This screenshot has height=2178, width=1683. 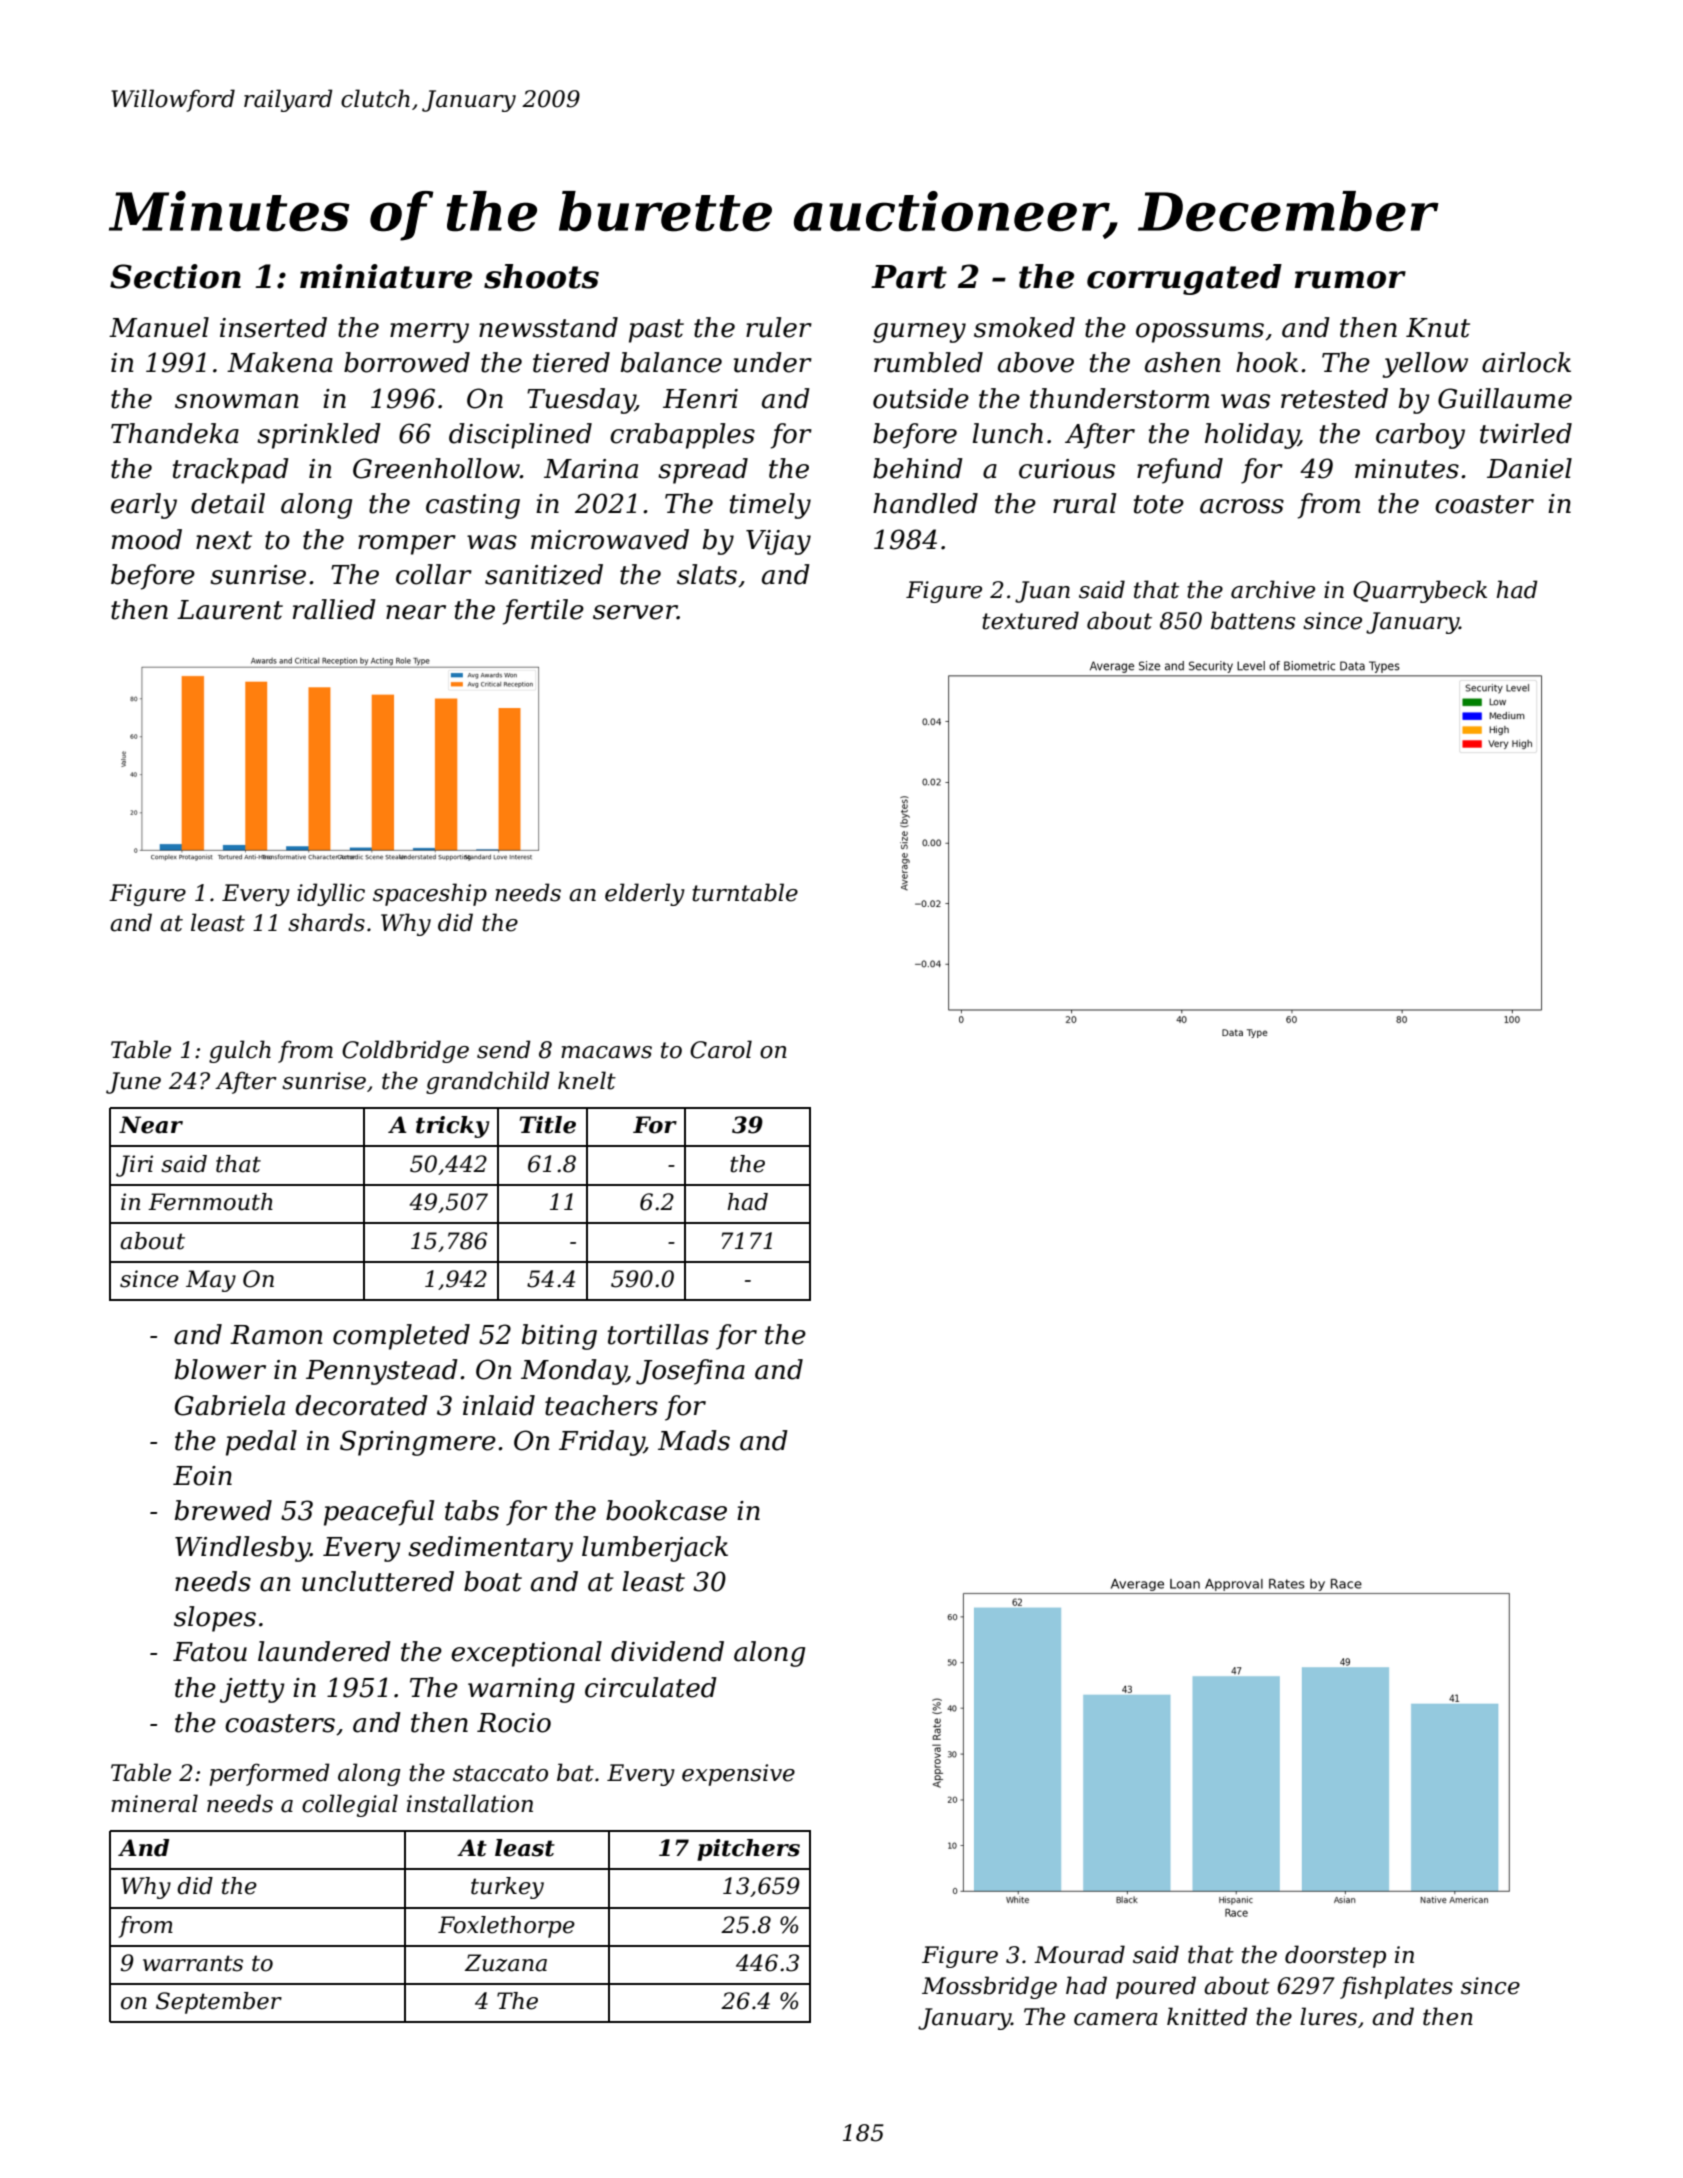 What do you see at coordinates (193, 1963) in the screenshot?
I see `warrants` at bounding box center [193, 1963].
